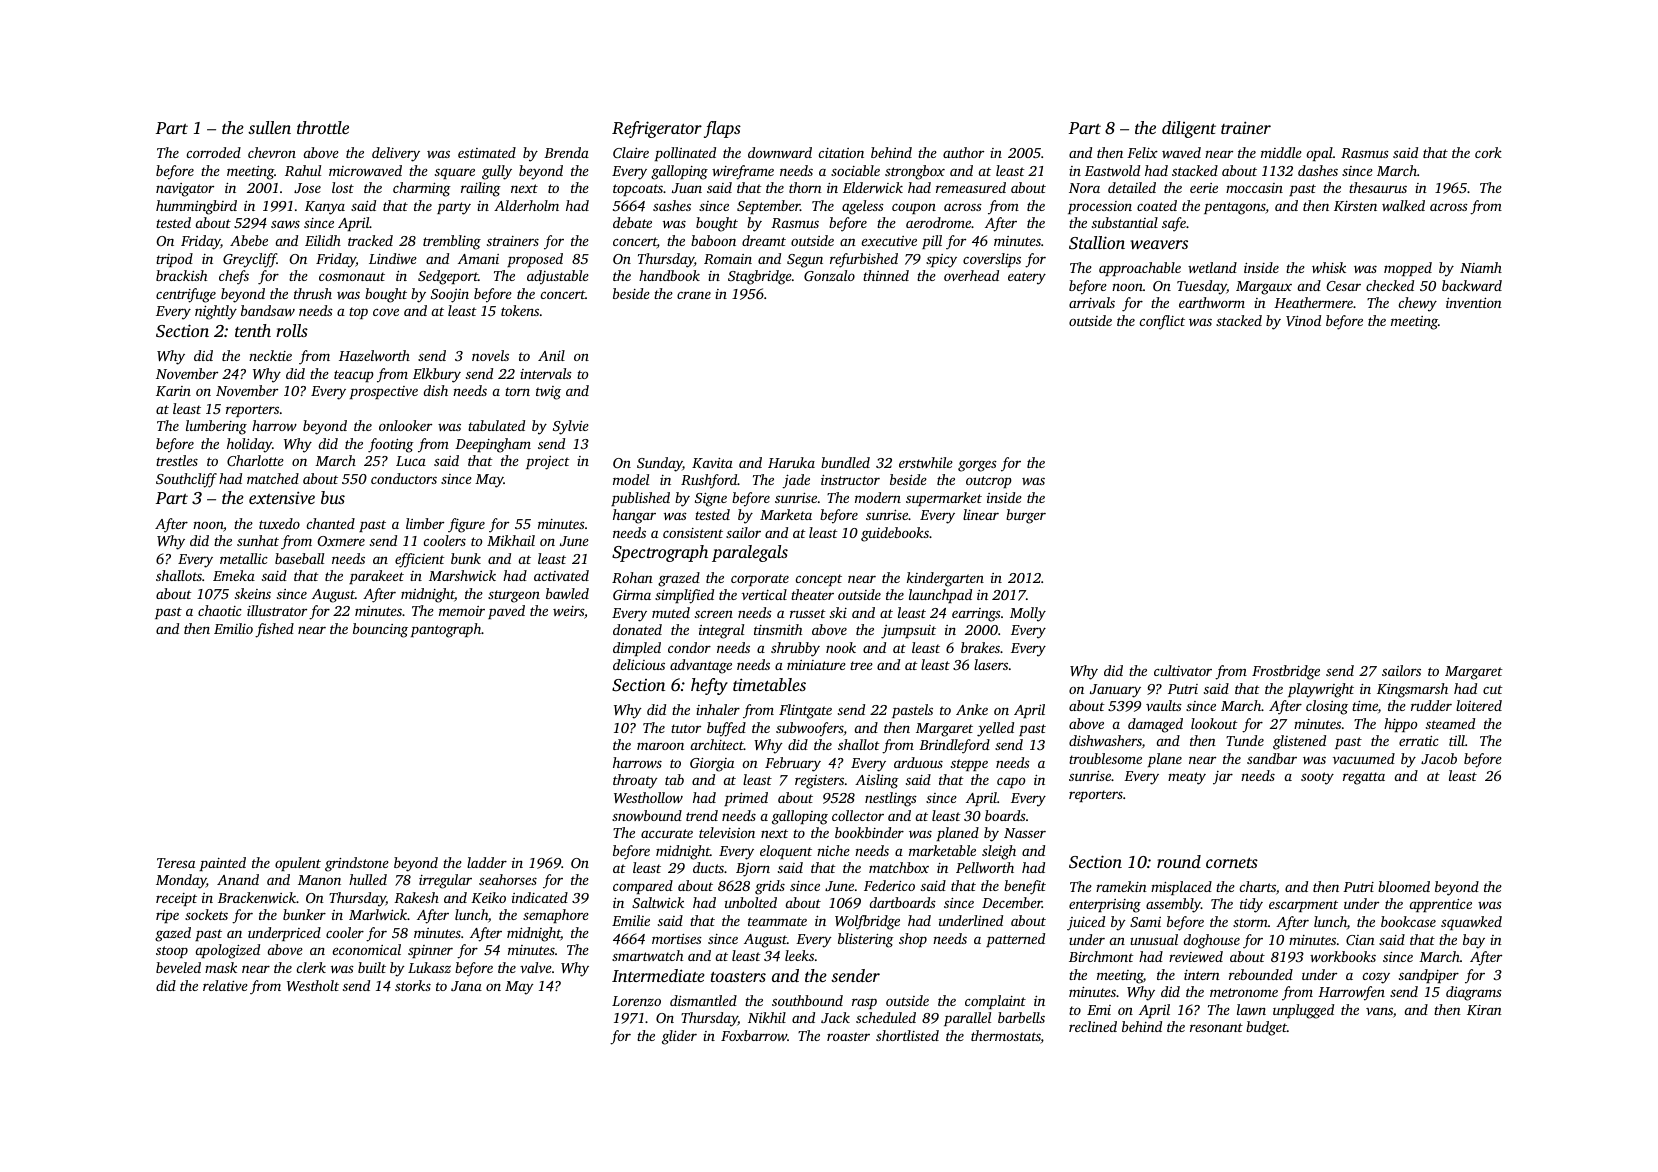  Describe the element at coordinates (1235, 208) in the screenshot. I see `pentagons` at that location.
